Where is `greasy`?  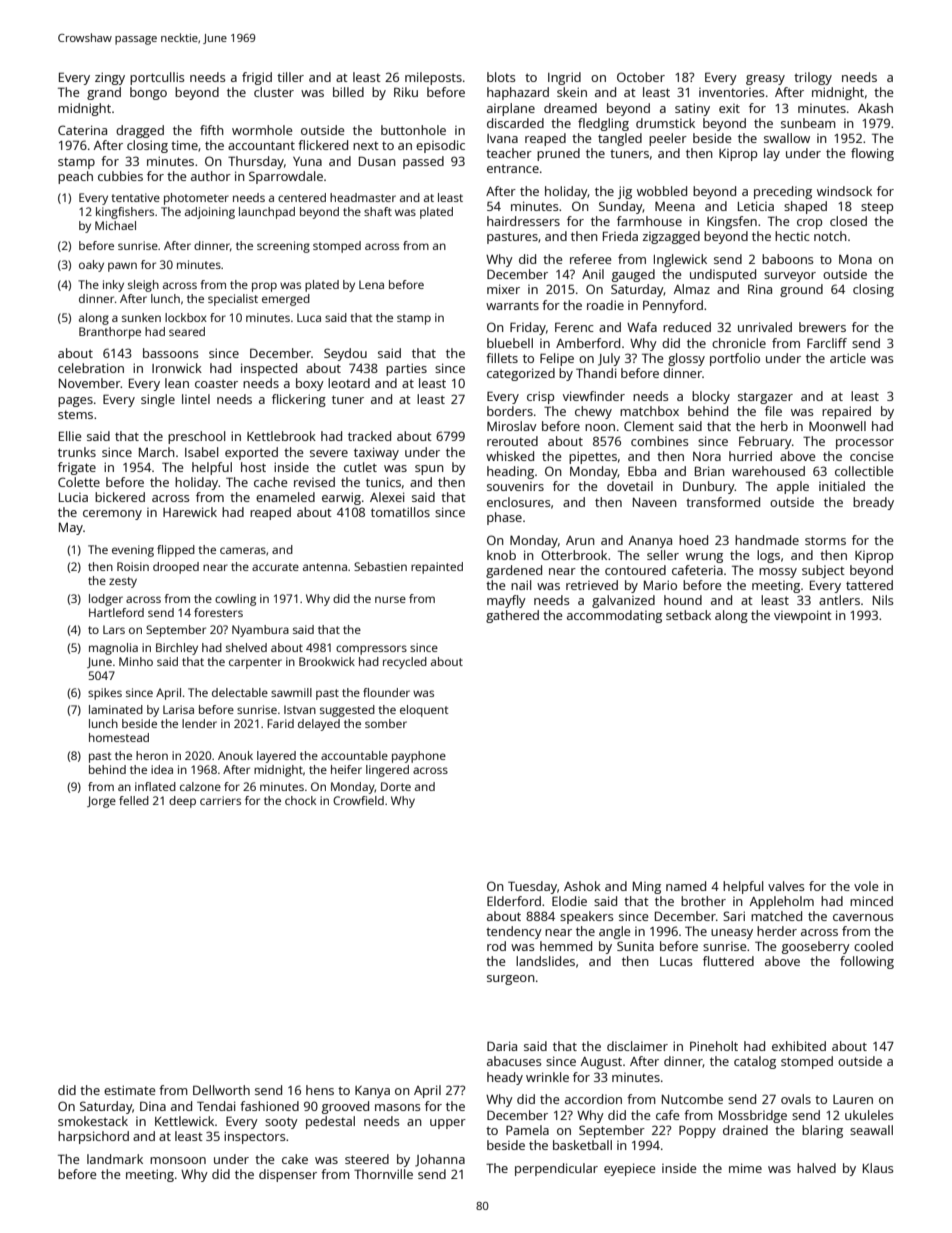 greasy is located at coordinates (765, 80).
